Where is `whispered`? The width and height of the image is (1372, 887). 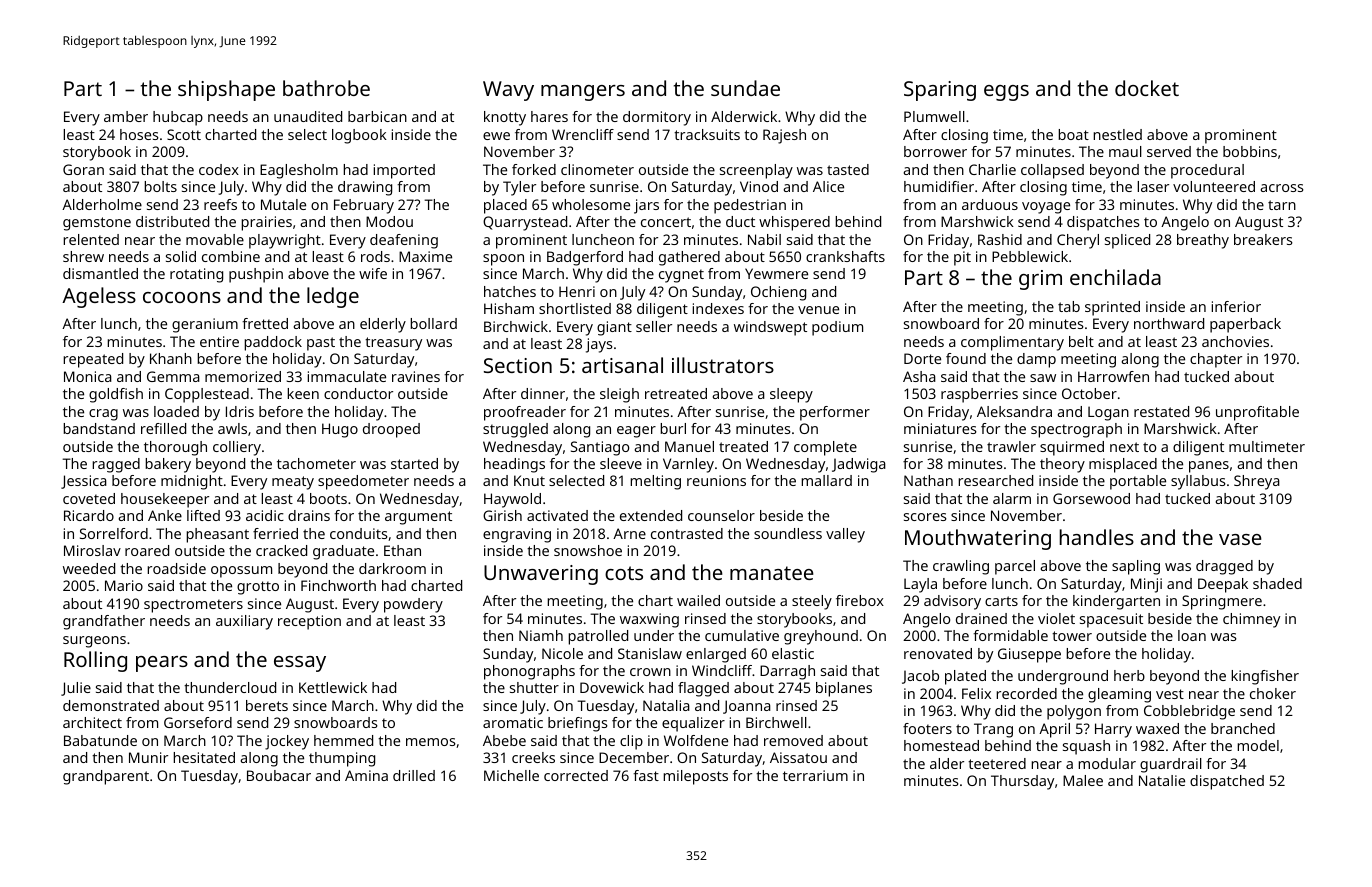 whispered is located at coordinates (794, 223).
